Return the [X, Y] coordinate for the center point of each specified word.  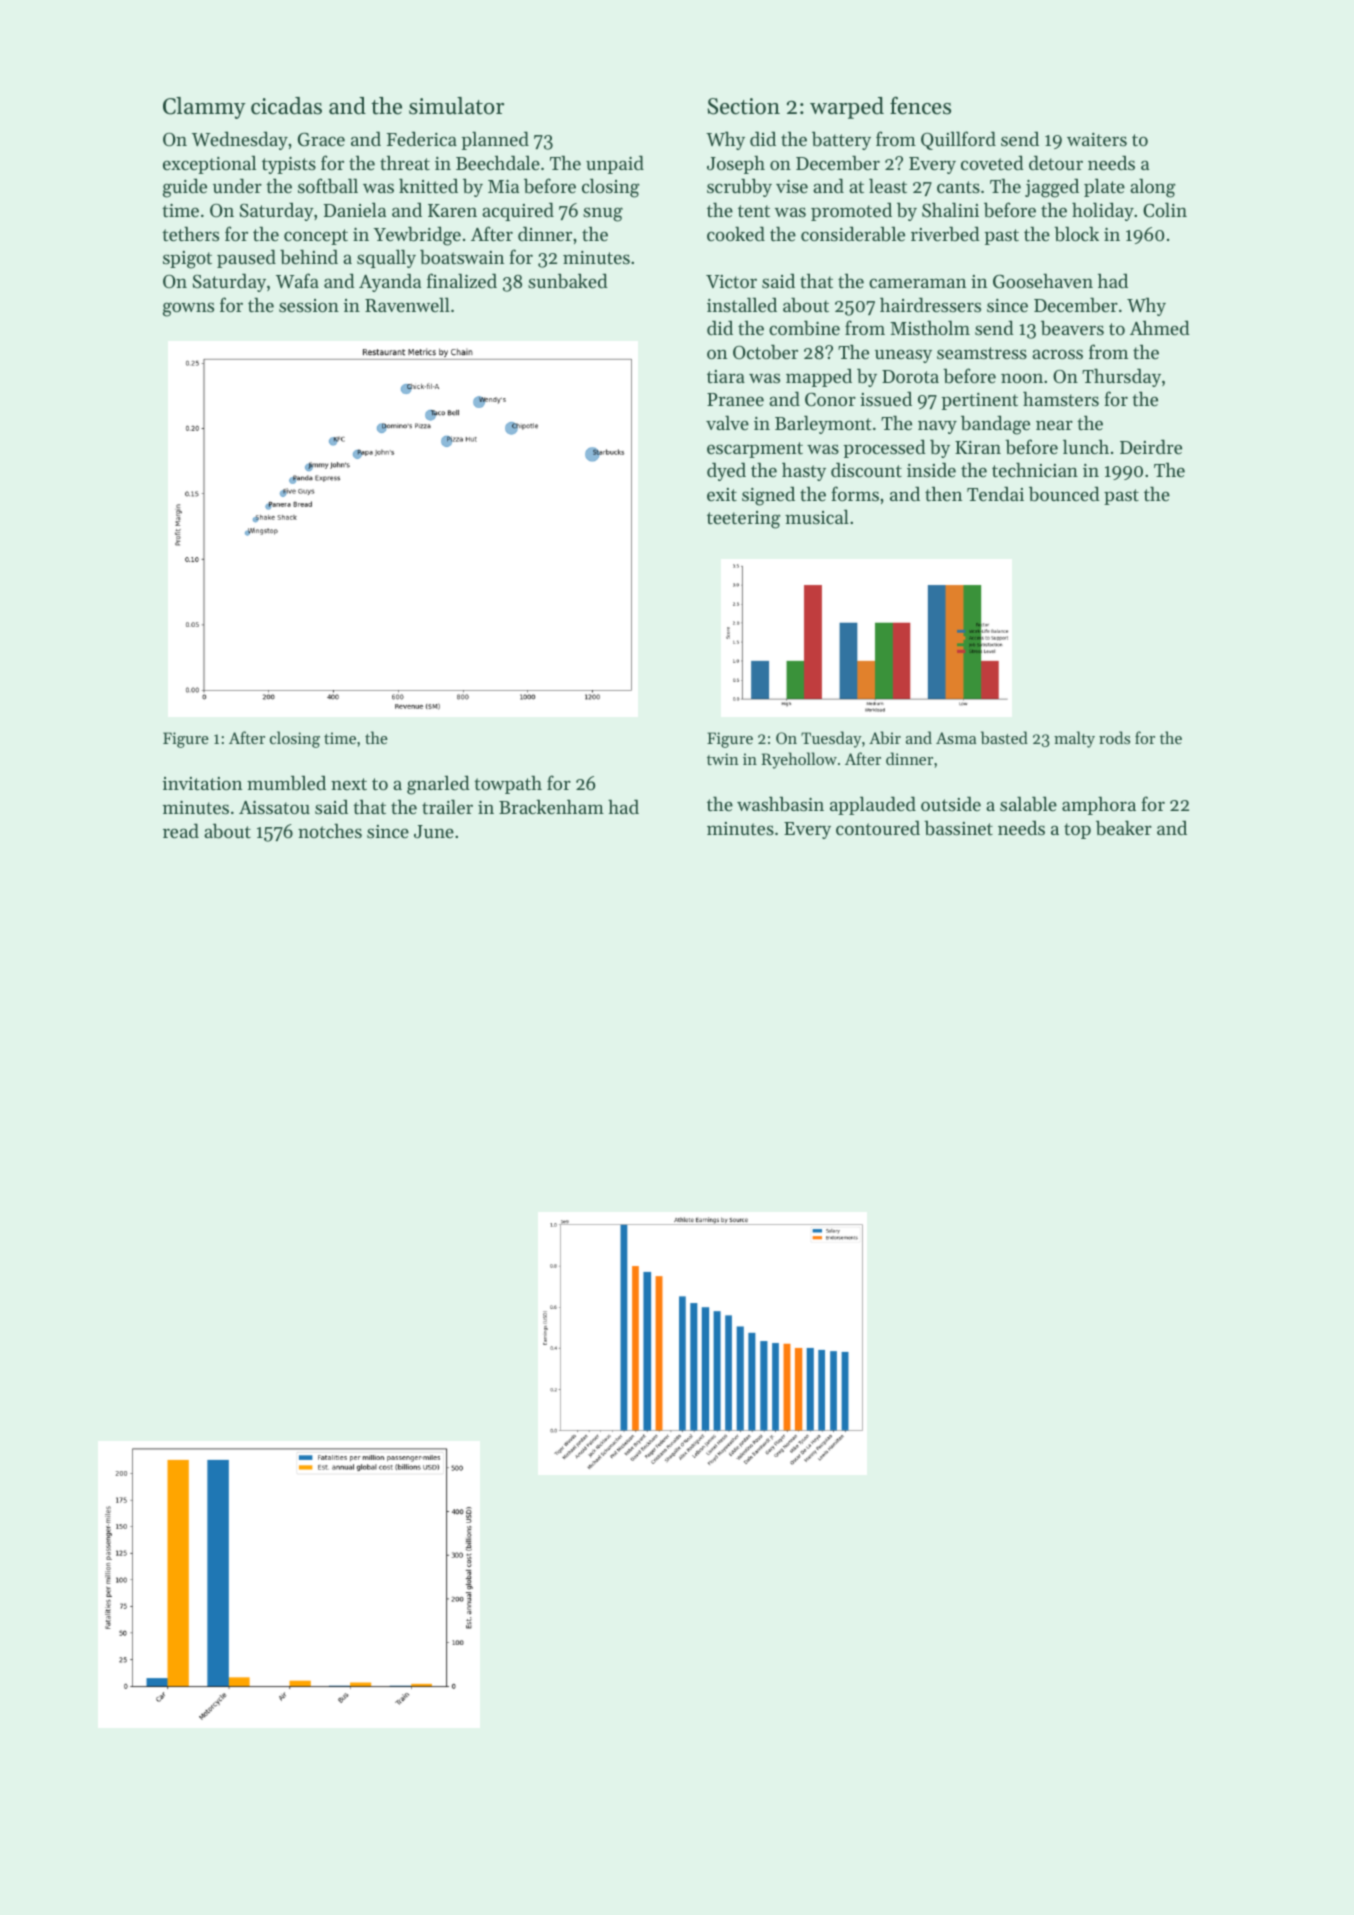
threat [405, 163]
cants [958, 187]
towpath [508, 785]
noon [1022, 378]
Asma [956, 738]
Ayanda [390, 282]
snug [603, 214]
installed [742, 304]
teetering [743, 520]
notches [330, 831]
